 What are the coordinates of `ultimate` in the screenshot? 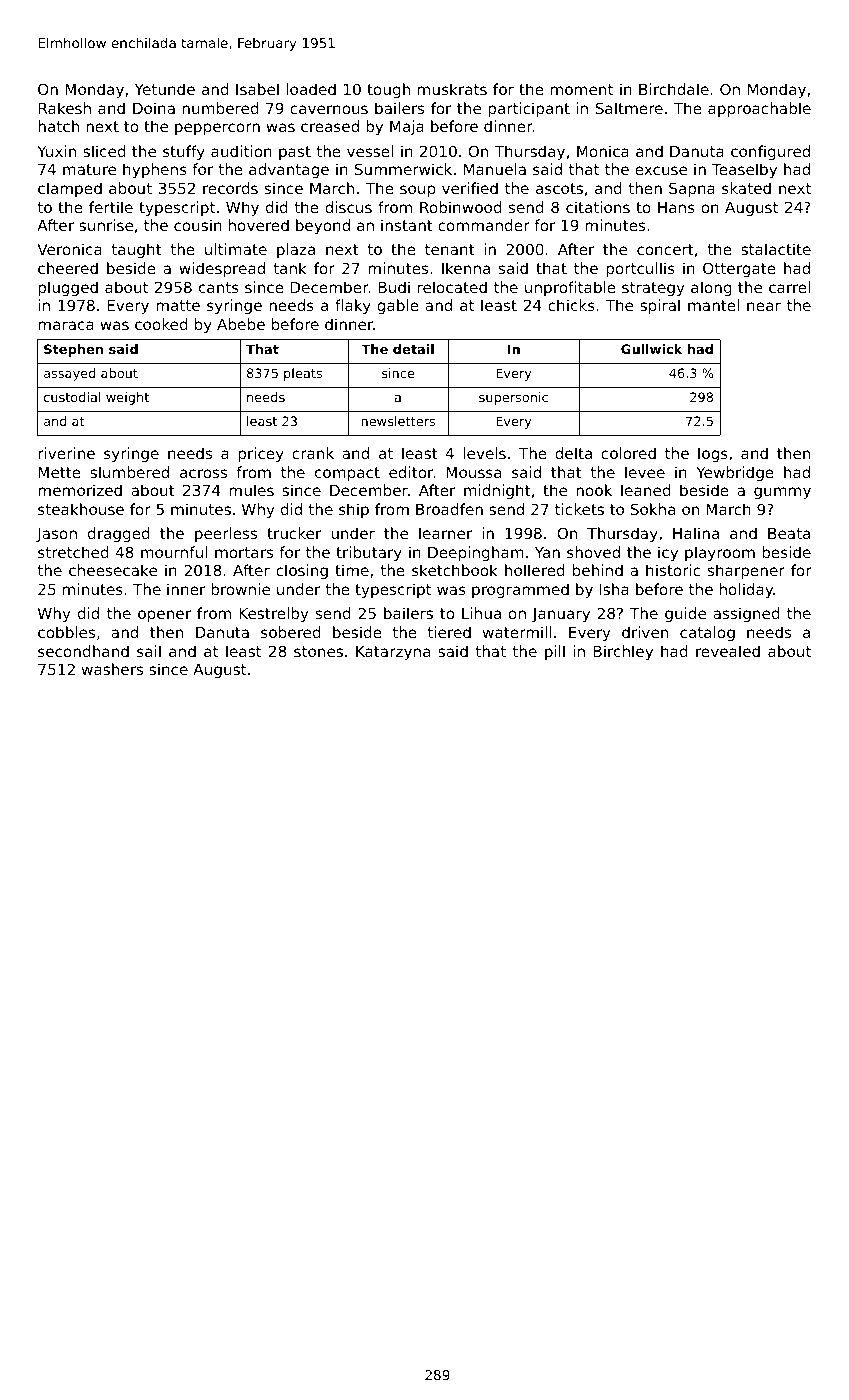 It's located at (236, 249).
